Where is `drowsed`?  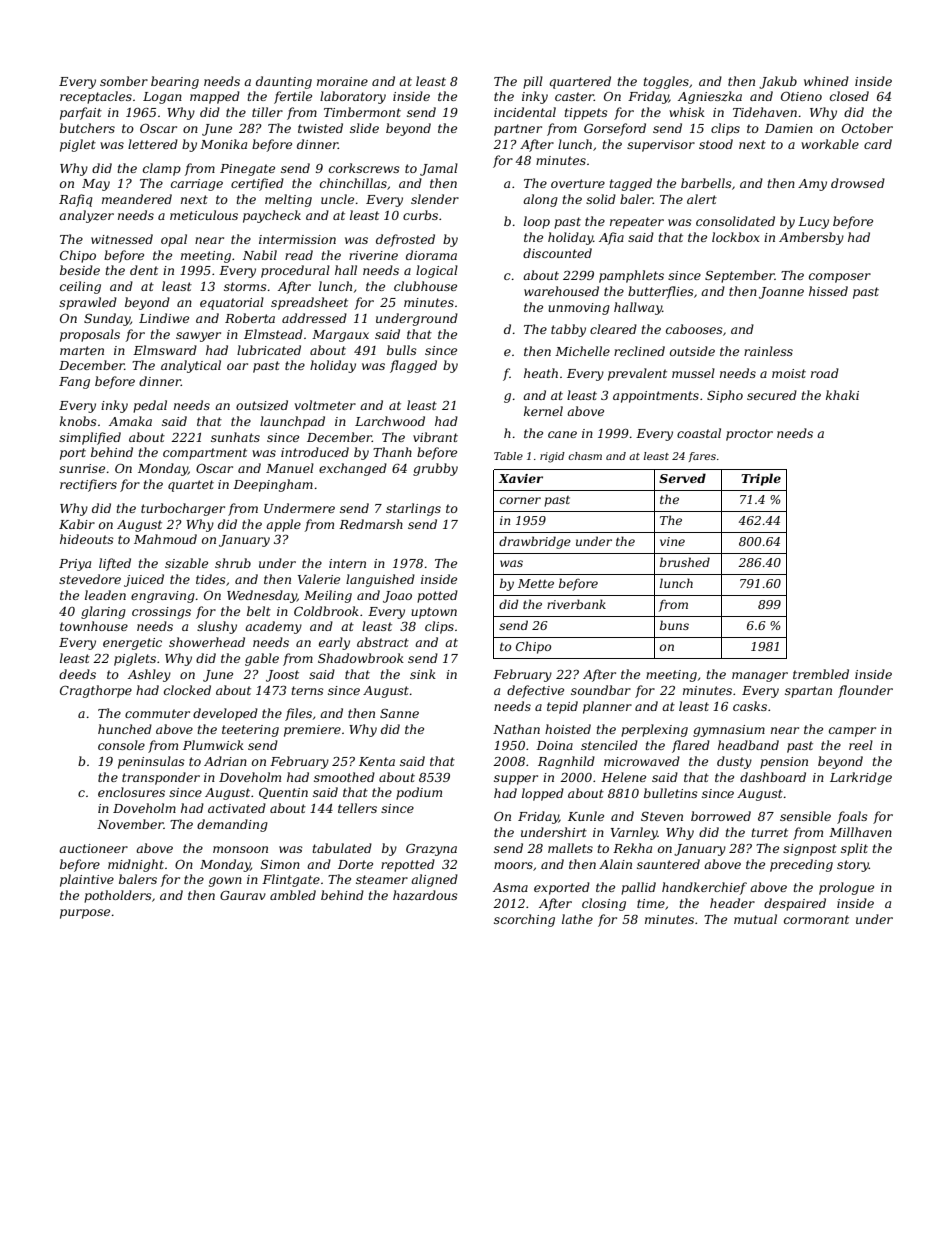
drowsed is located at coordinates (858, 183).
